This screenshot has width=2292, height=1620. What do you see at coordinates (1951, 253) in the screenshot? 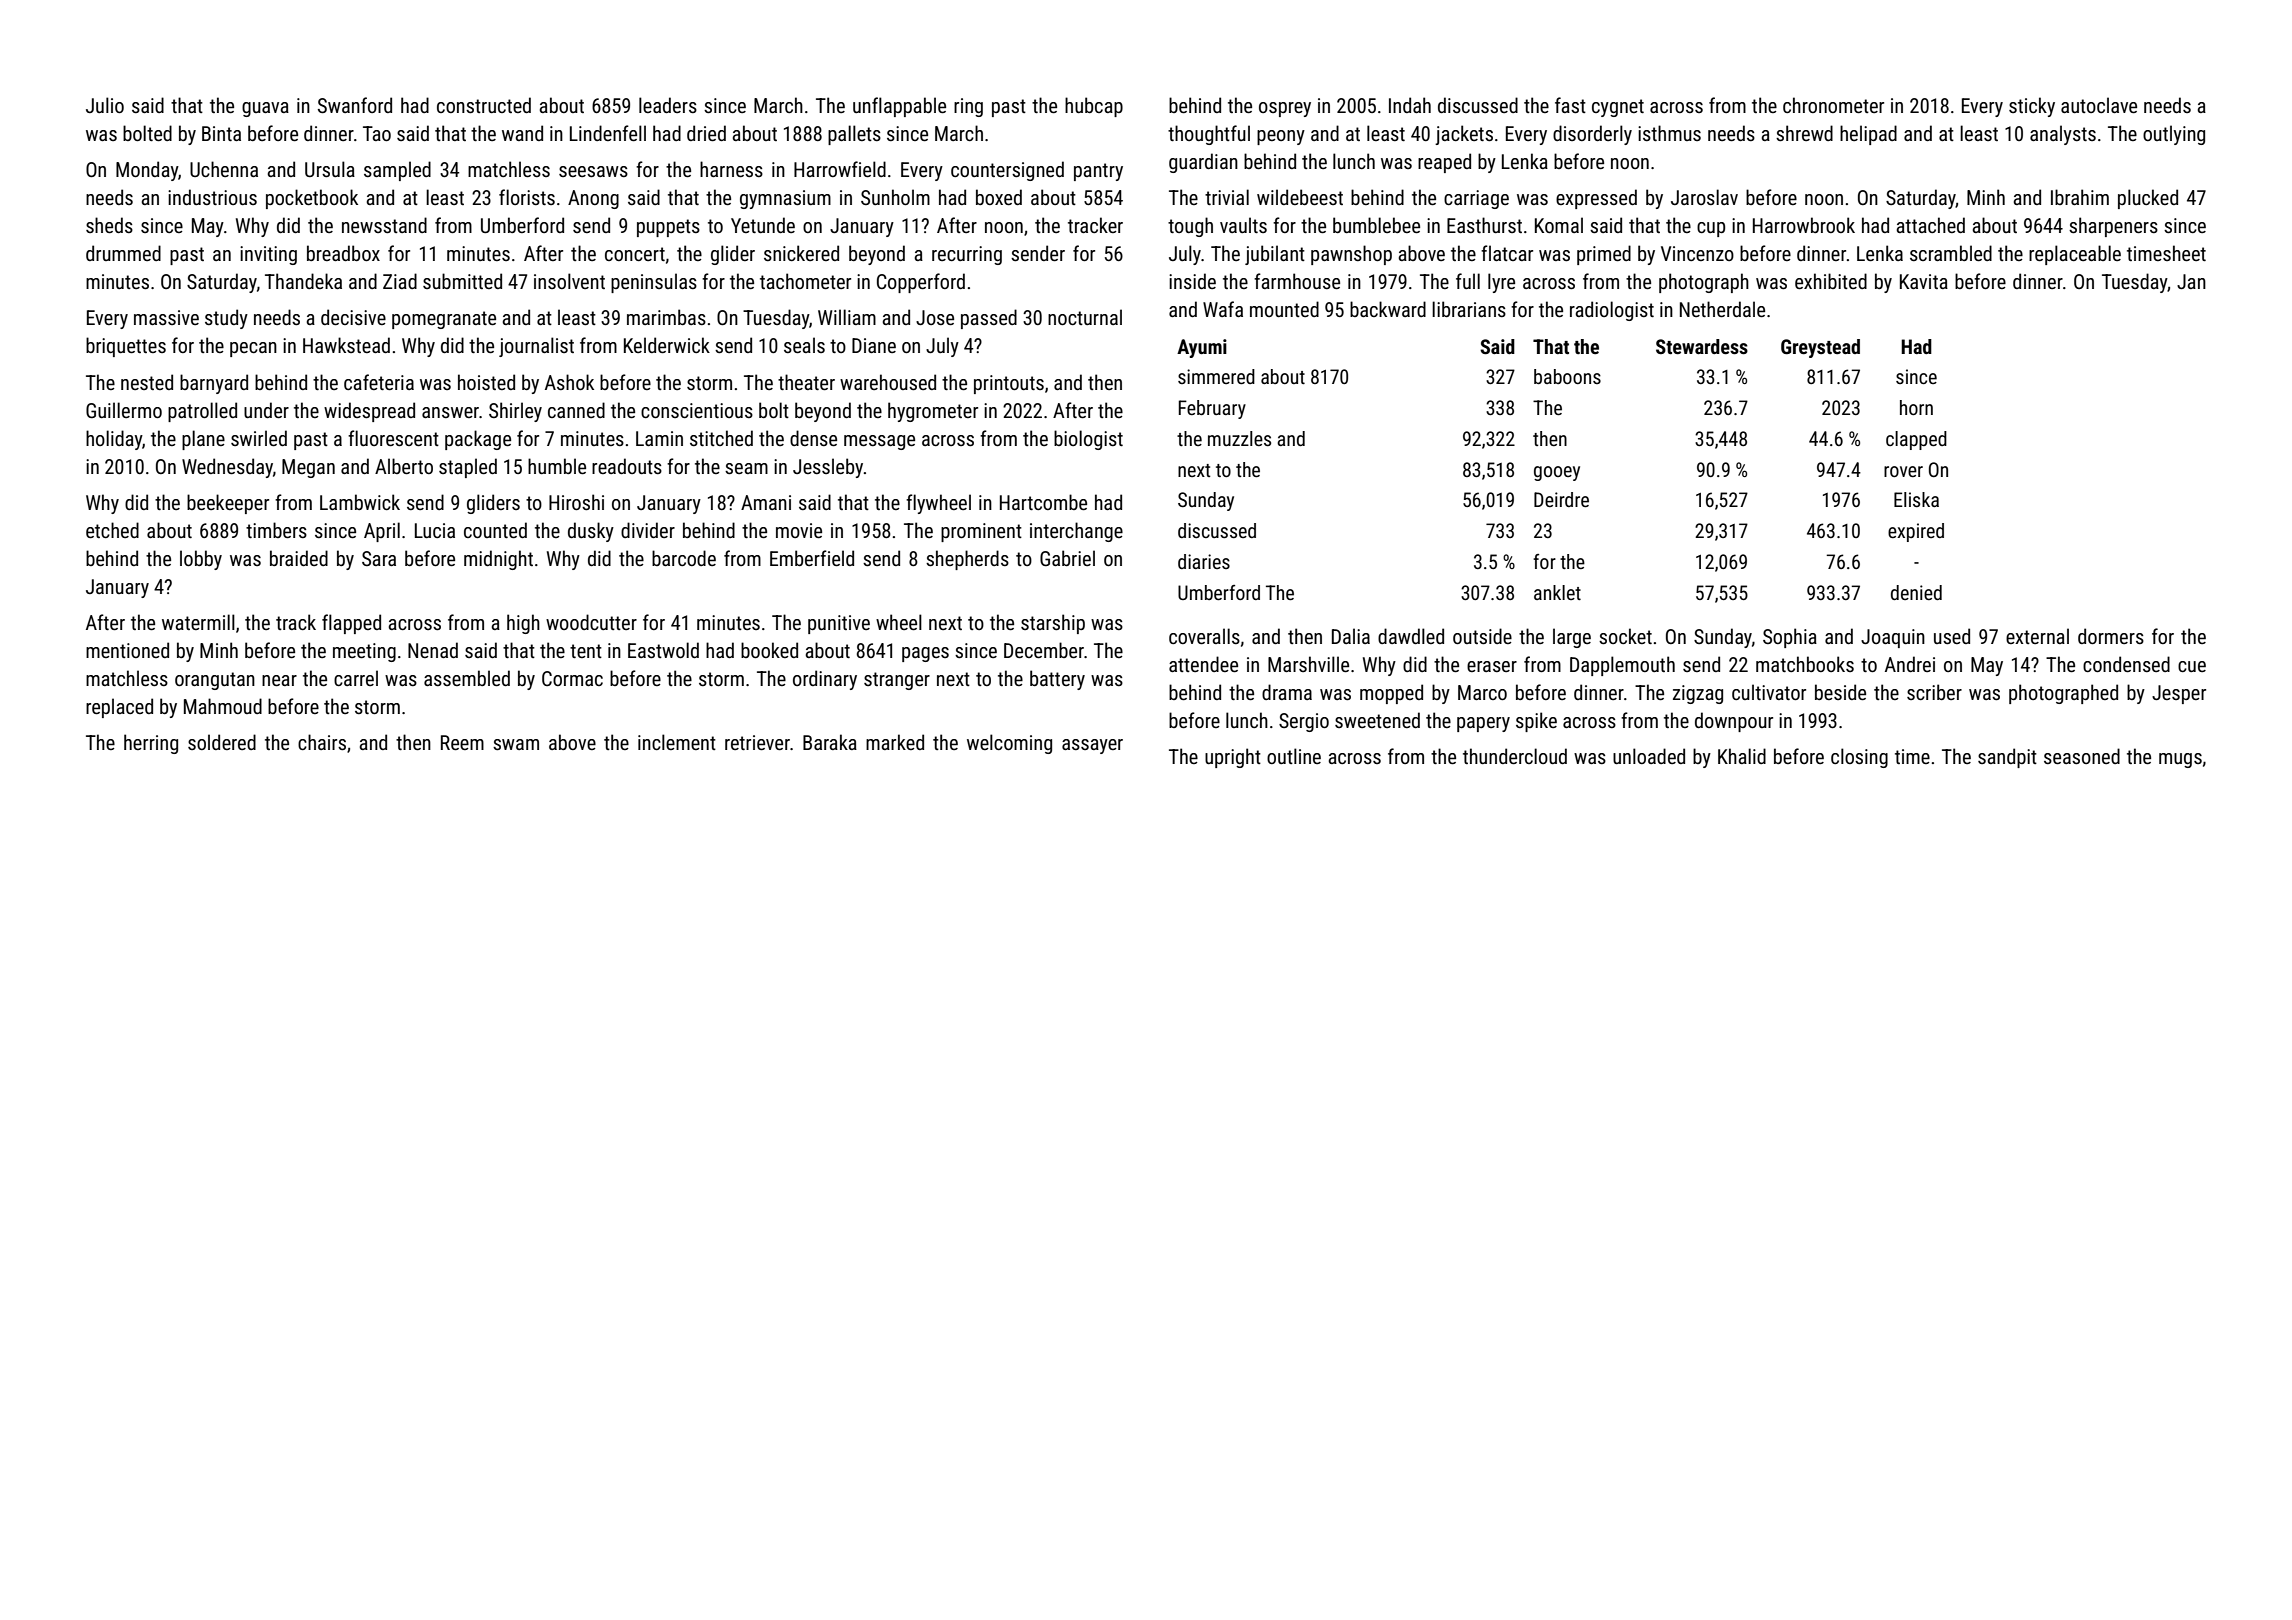
I see `scrambled` at bounding box center [1951, 253].
